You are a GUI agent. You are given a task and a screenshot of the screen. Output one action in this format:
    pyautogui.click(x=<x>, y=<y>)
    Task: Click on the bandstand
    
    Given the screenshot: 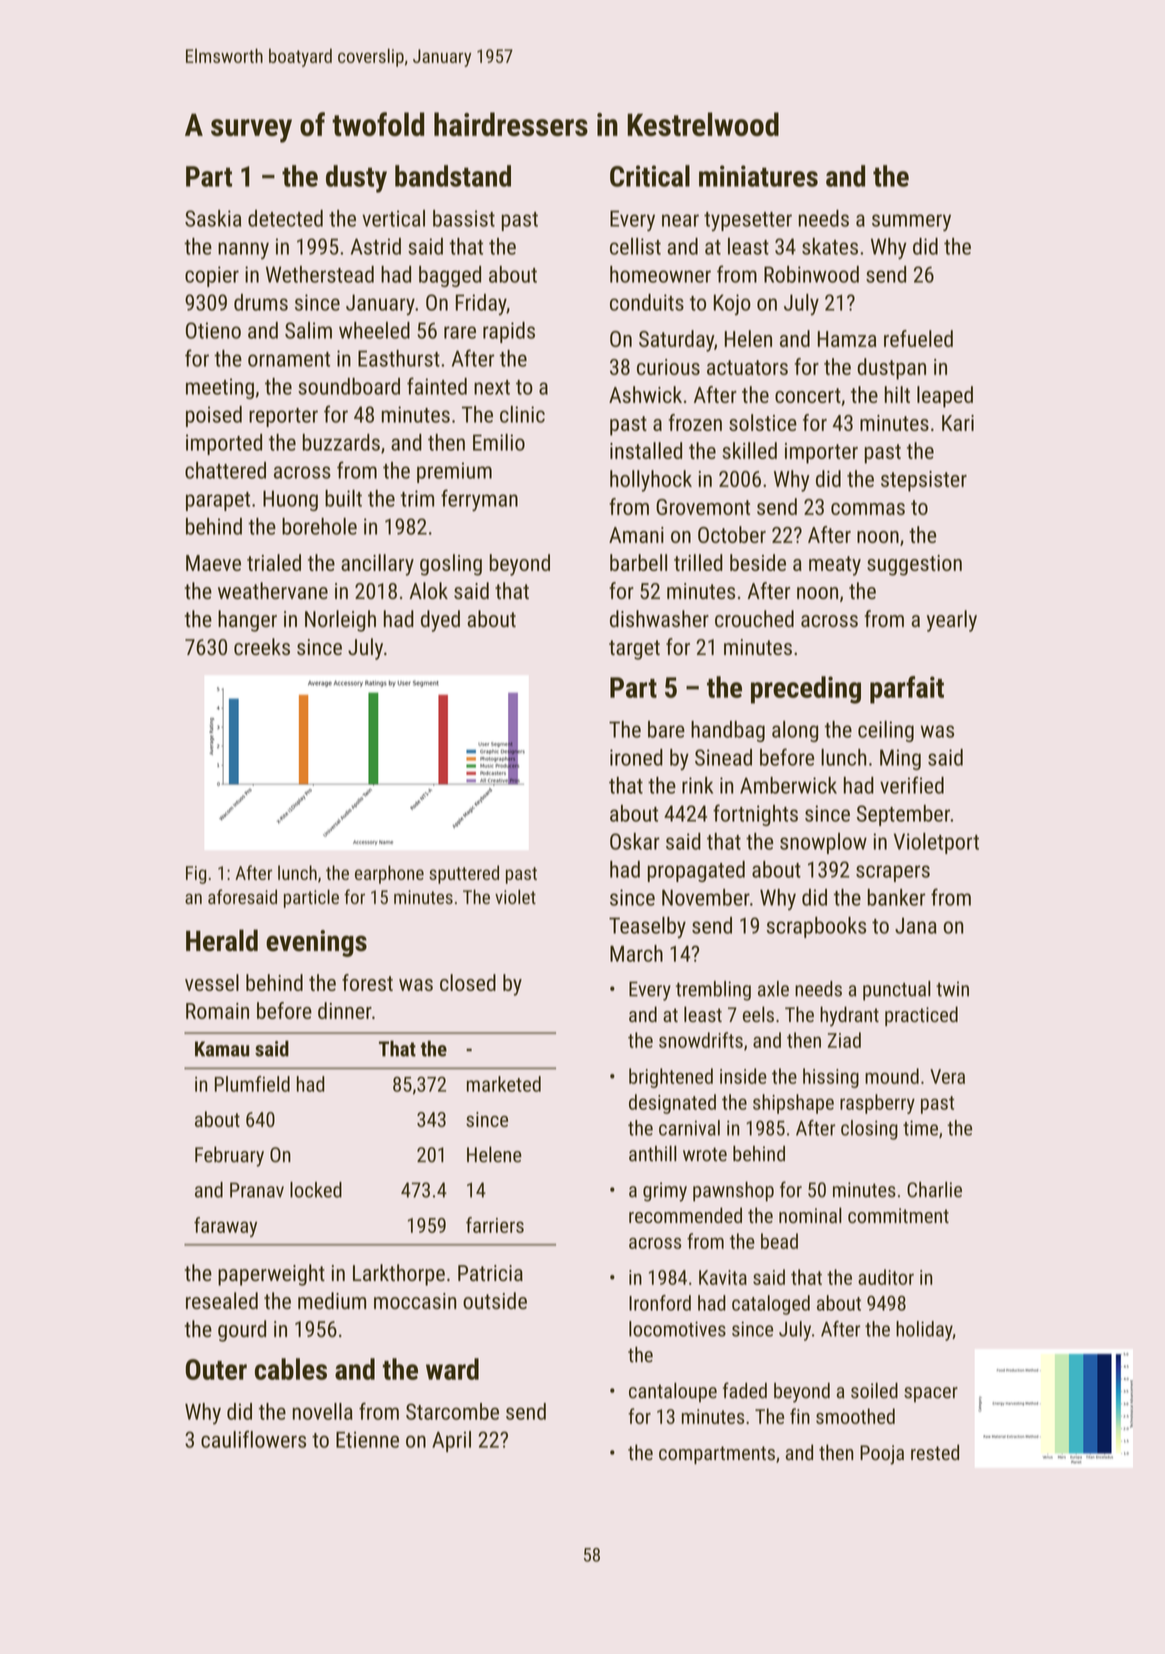 What is the action you would take?
    pyautogui.click(x=453, y=176)
